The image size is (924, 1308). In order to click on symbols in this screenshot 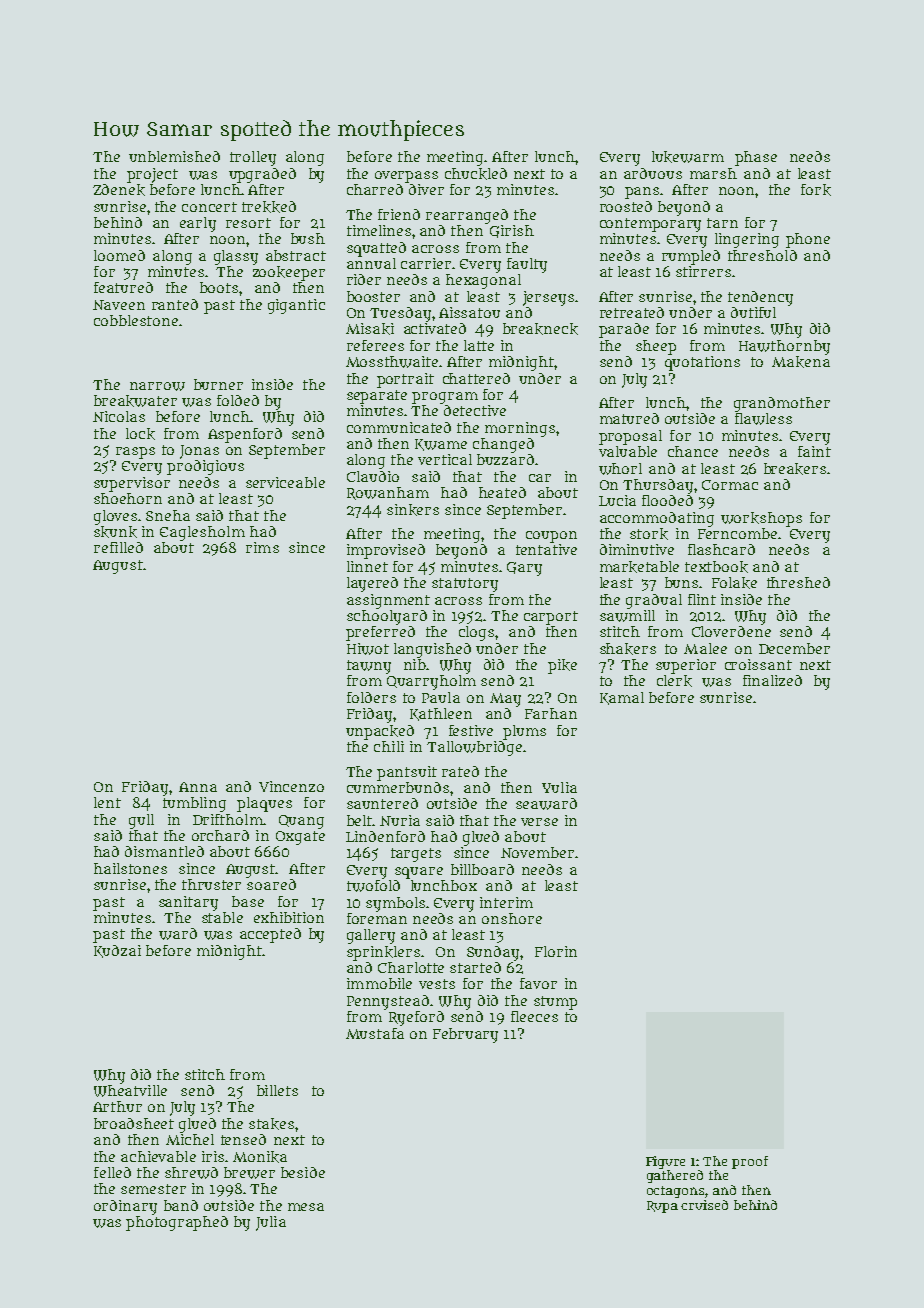, I will do `click(395, 904)`.
